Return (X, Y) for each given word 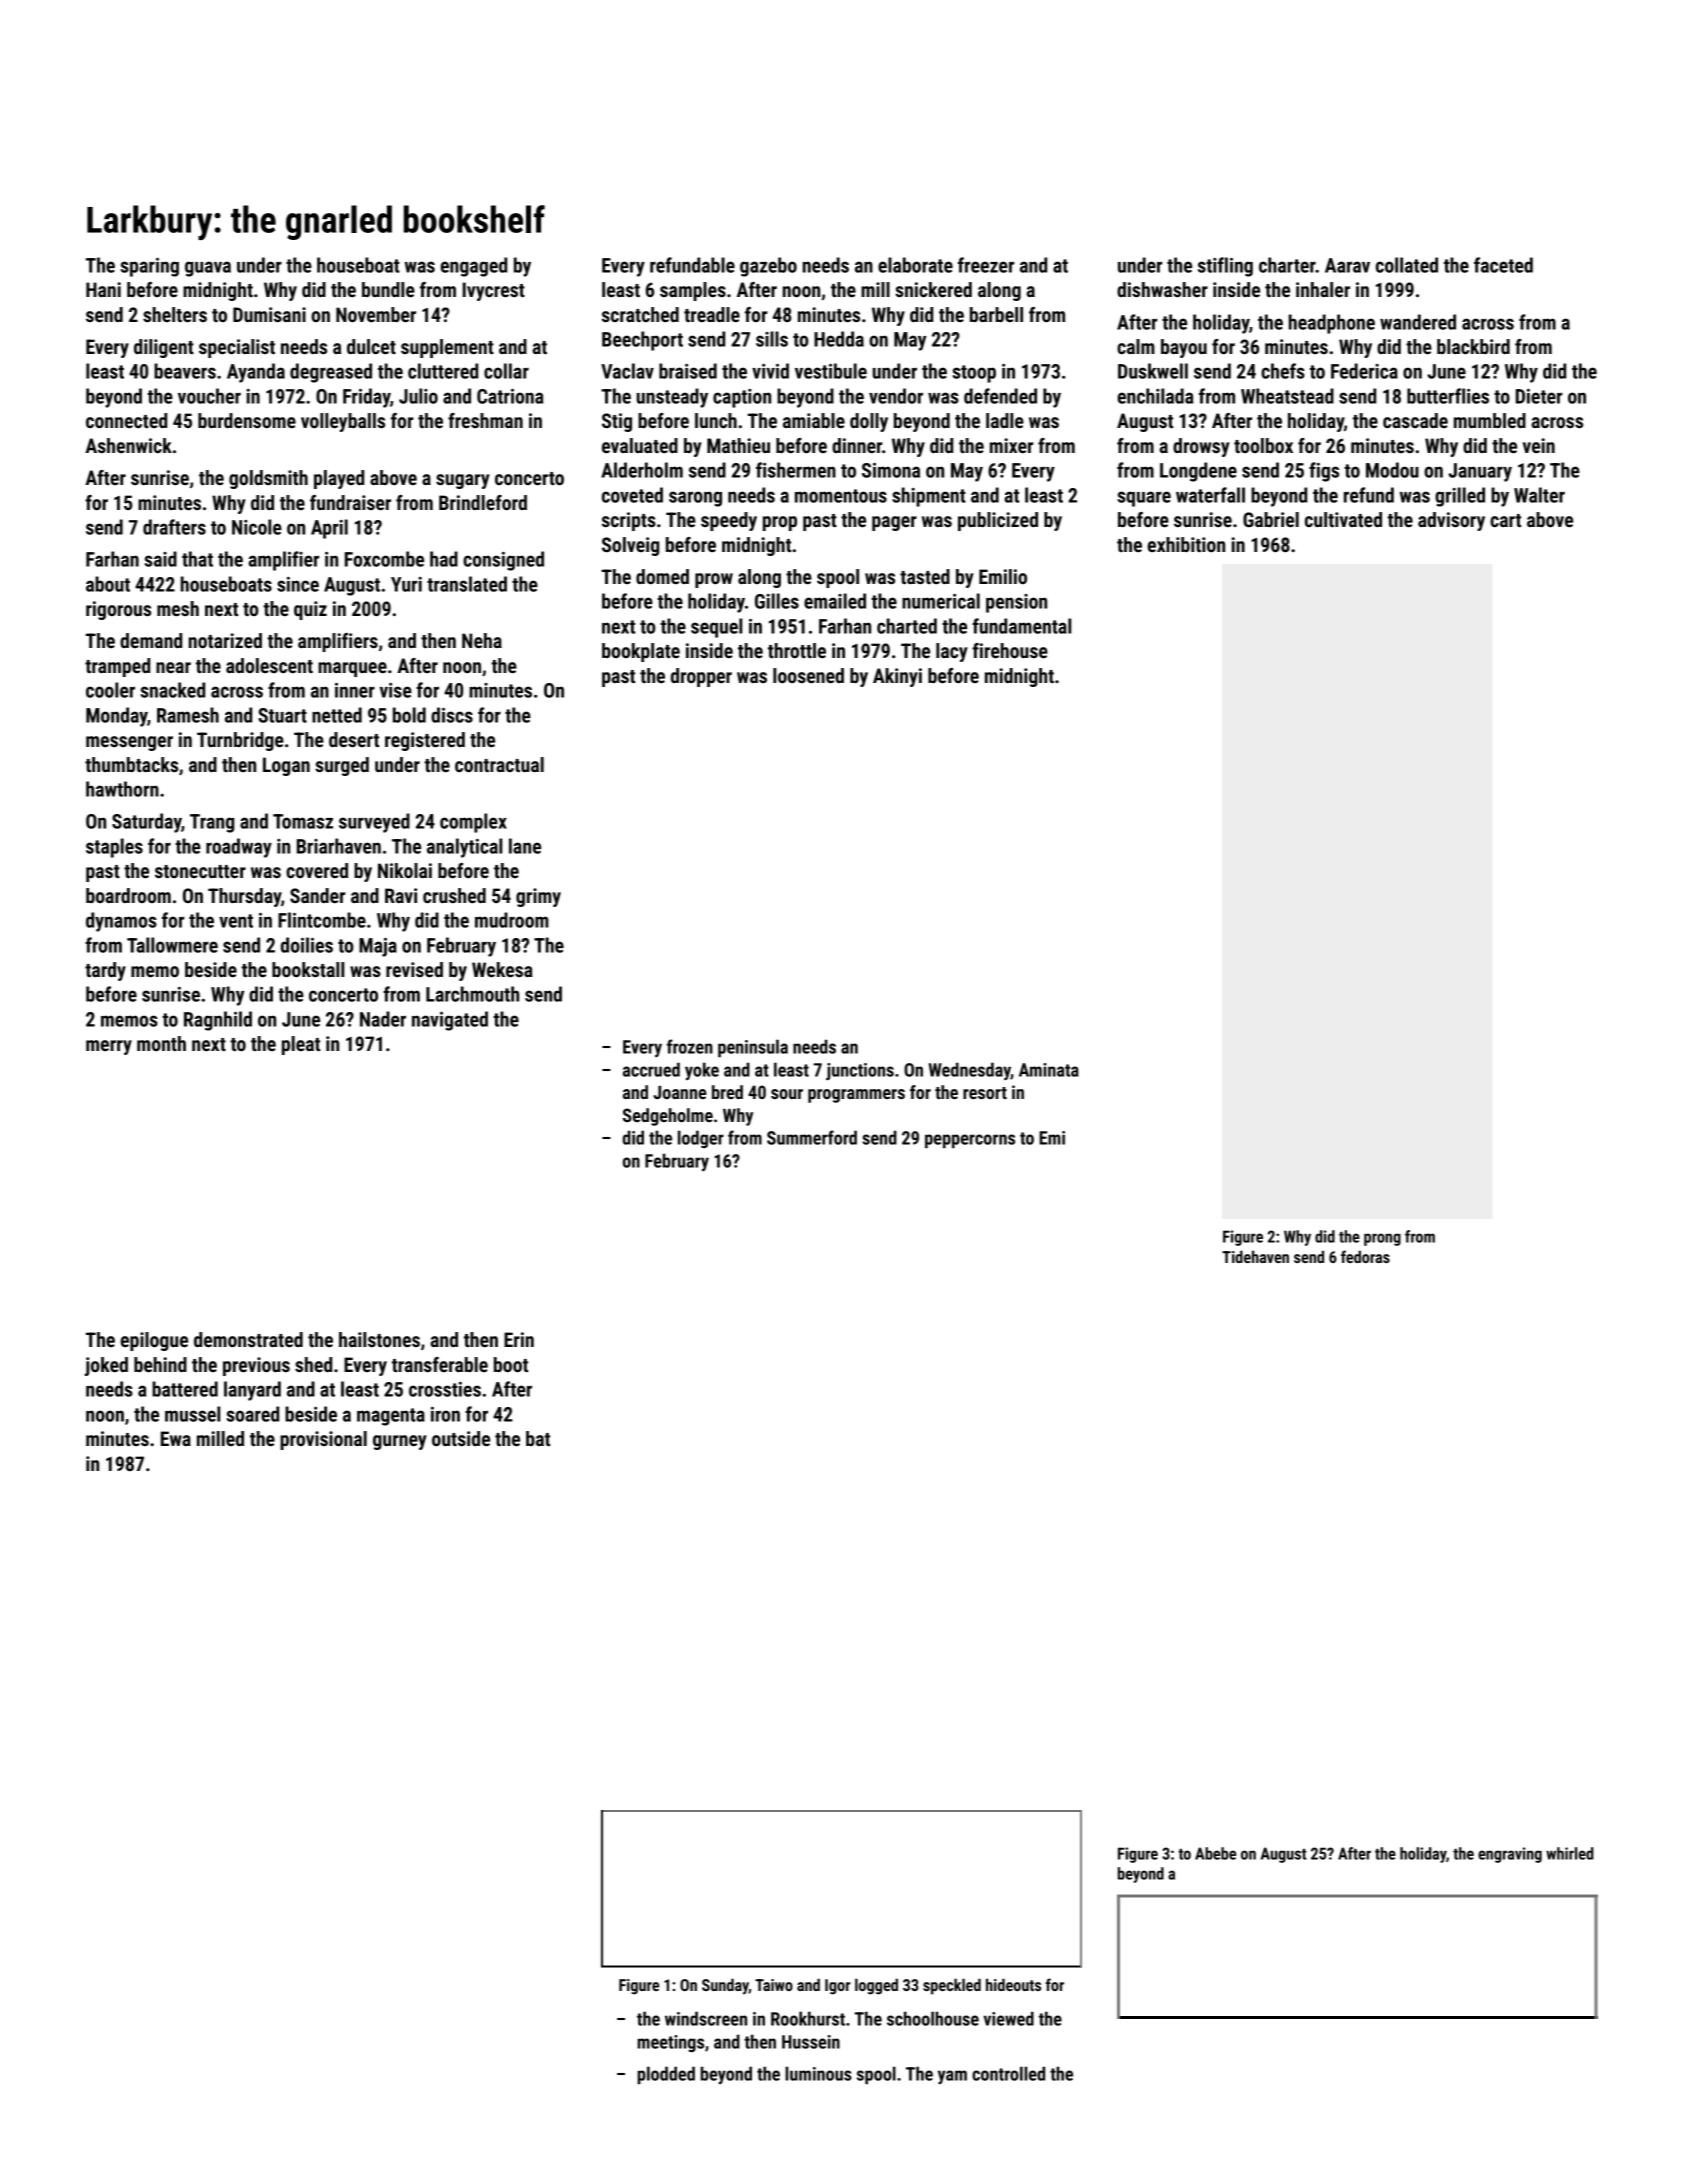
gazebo (768, 267)
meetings (671, 2043)
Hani (103, 289)
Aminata (1049, 1070)
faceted (1503, 265)
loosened (808, 675)
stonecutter (200, 871)
